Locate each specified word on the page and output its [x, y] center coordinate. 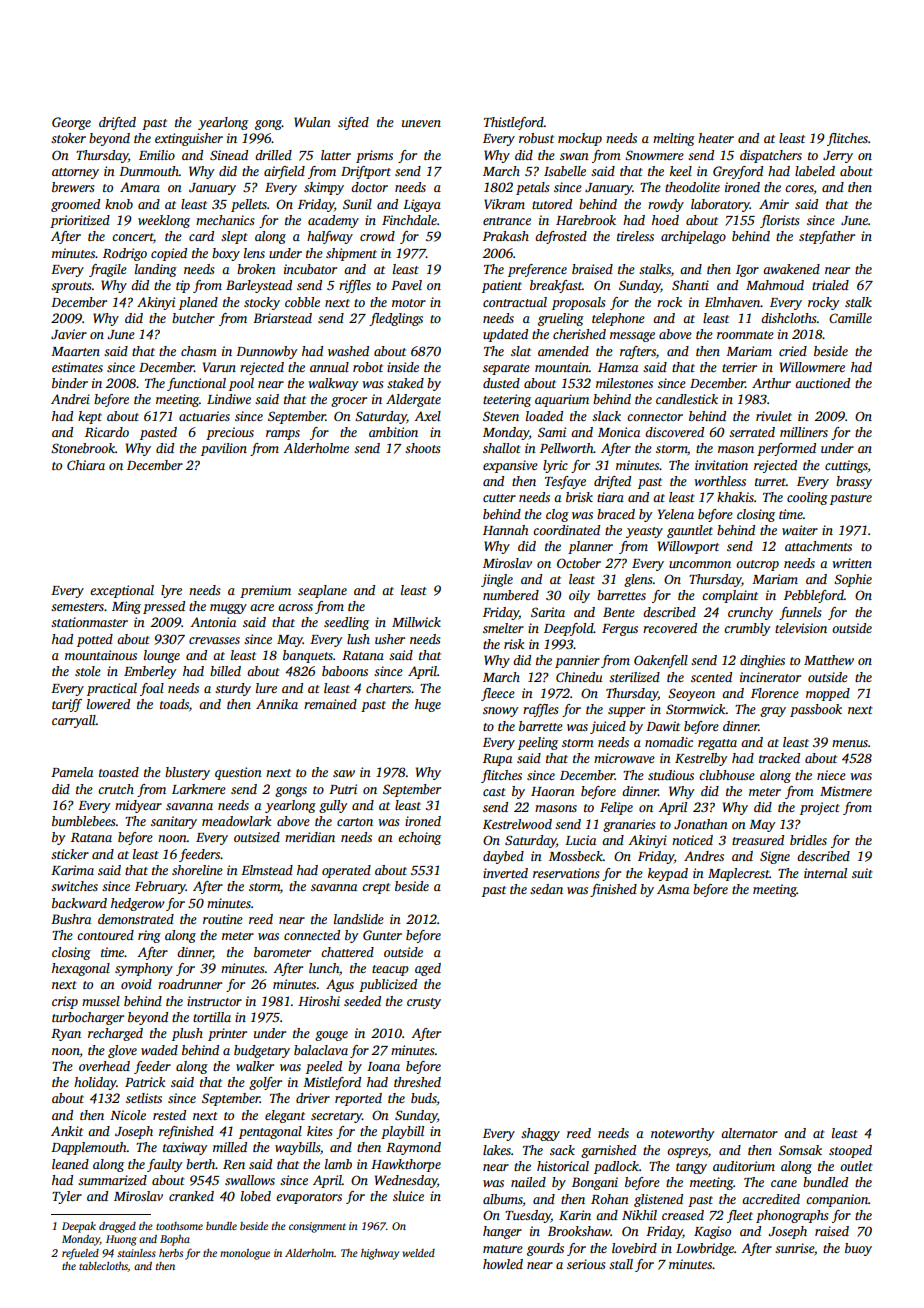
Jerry [838, 157]
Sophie [853, 580]
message [632, 337]
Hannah [505, 530]
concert [132, 237]
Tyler [67, 1197]
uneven [421, 123]
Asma [673, 889]
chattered [347, 952]
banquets [308, 656]
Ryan [66, 1035]
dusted [501, 383]
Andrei [70, 399]
